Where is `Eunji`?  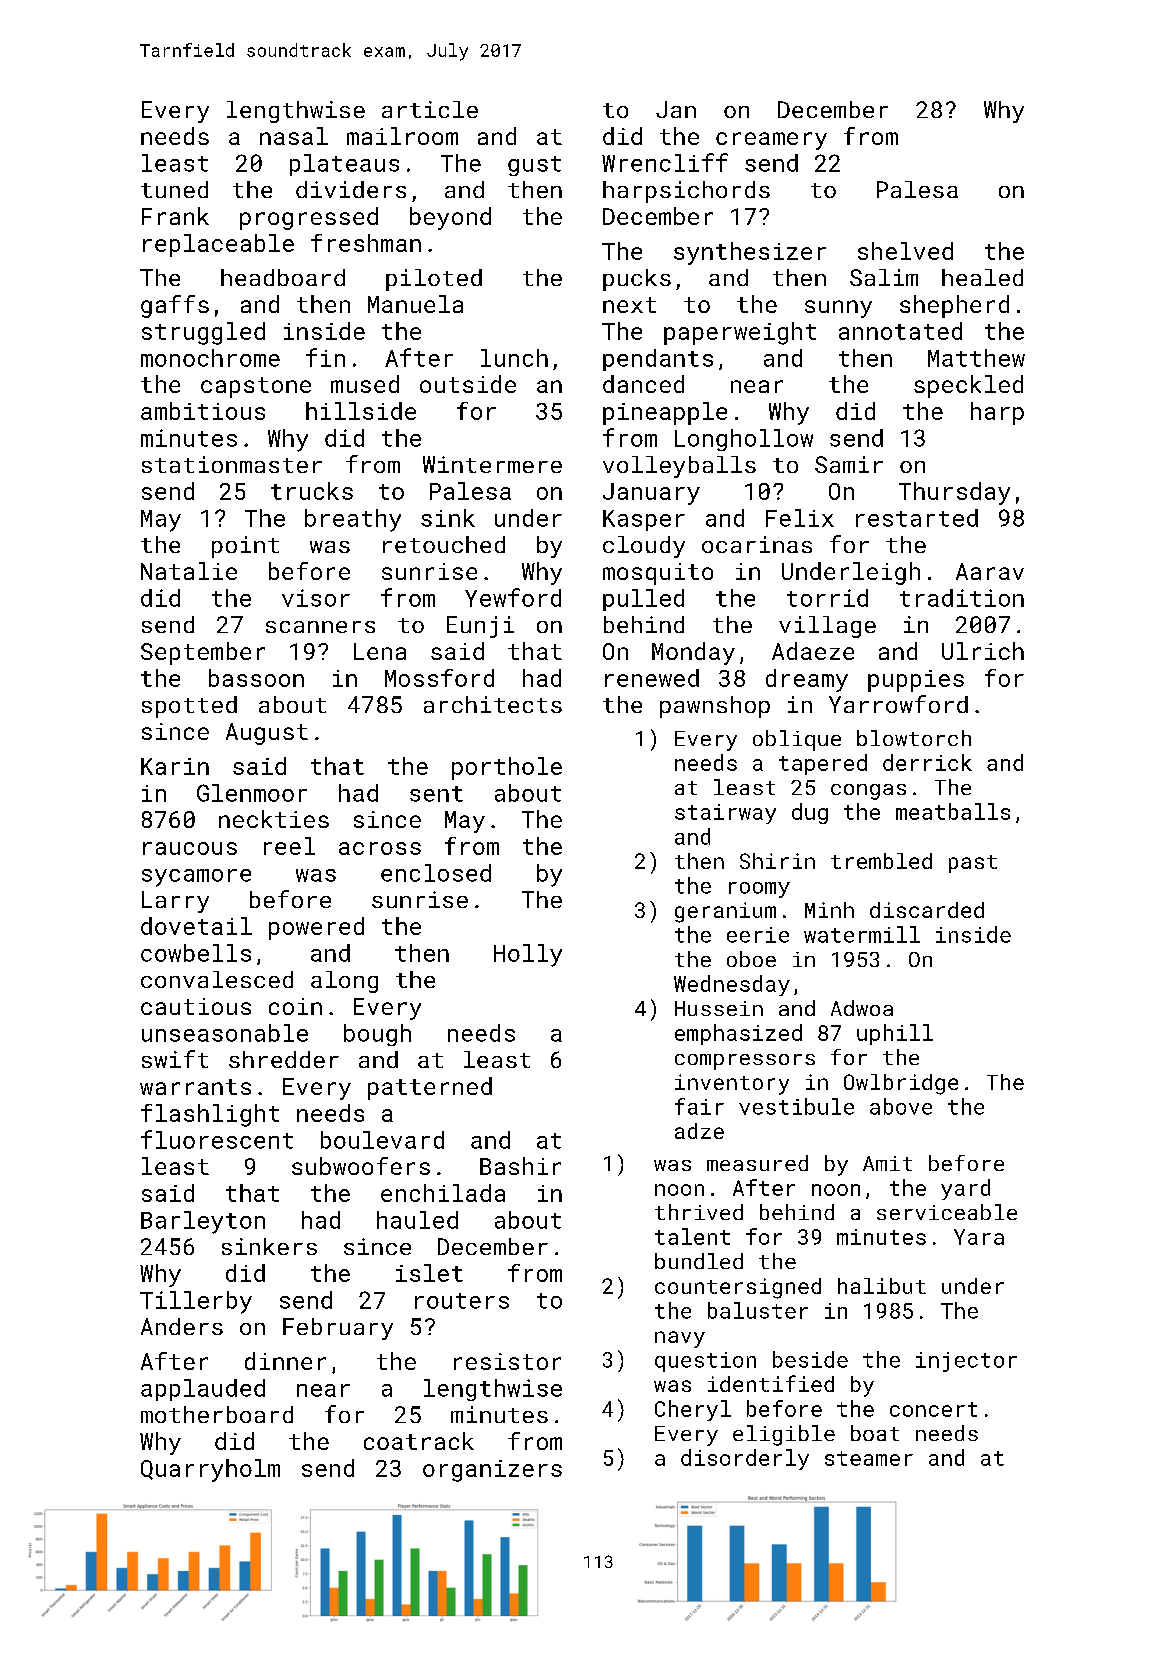 Eunji is located at coordinates (480, 627).
